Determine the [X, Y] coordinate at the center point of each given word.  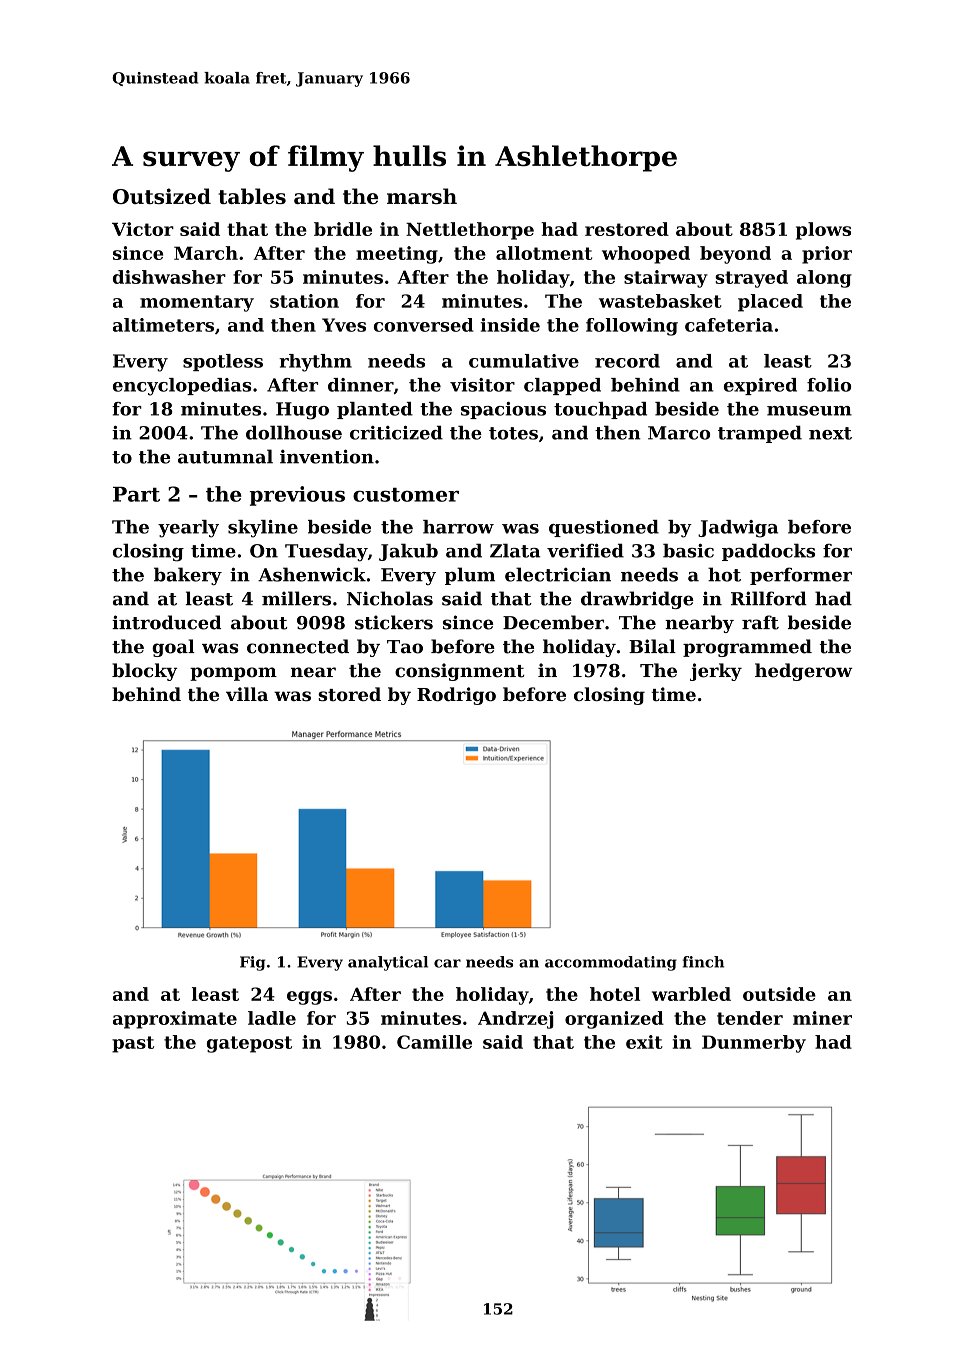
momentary [197, 303]
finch [703, 962]
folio [829, 385]
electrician [558, 574]
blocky [144, 672]
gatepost [249, 1044]
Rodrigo [456, 696]
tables [252, 196]
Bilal [652, 646]
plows [823, 231]
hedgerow [804, 672]
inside [510, 325]
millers [296, 598]
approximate [175, 1020]
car [447, 963]
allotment [544, 253]
